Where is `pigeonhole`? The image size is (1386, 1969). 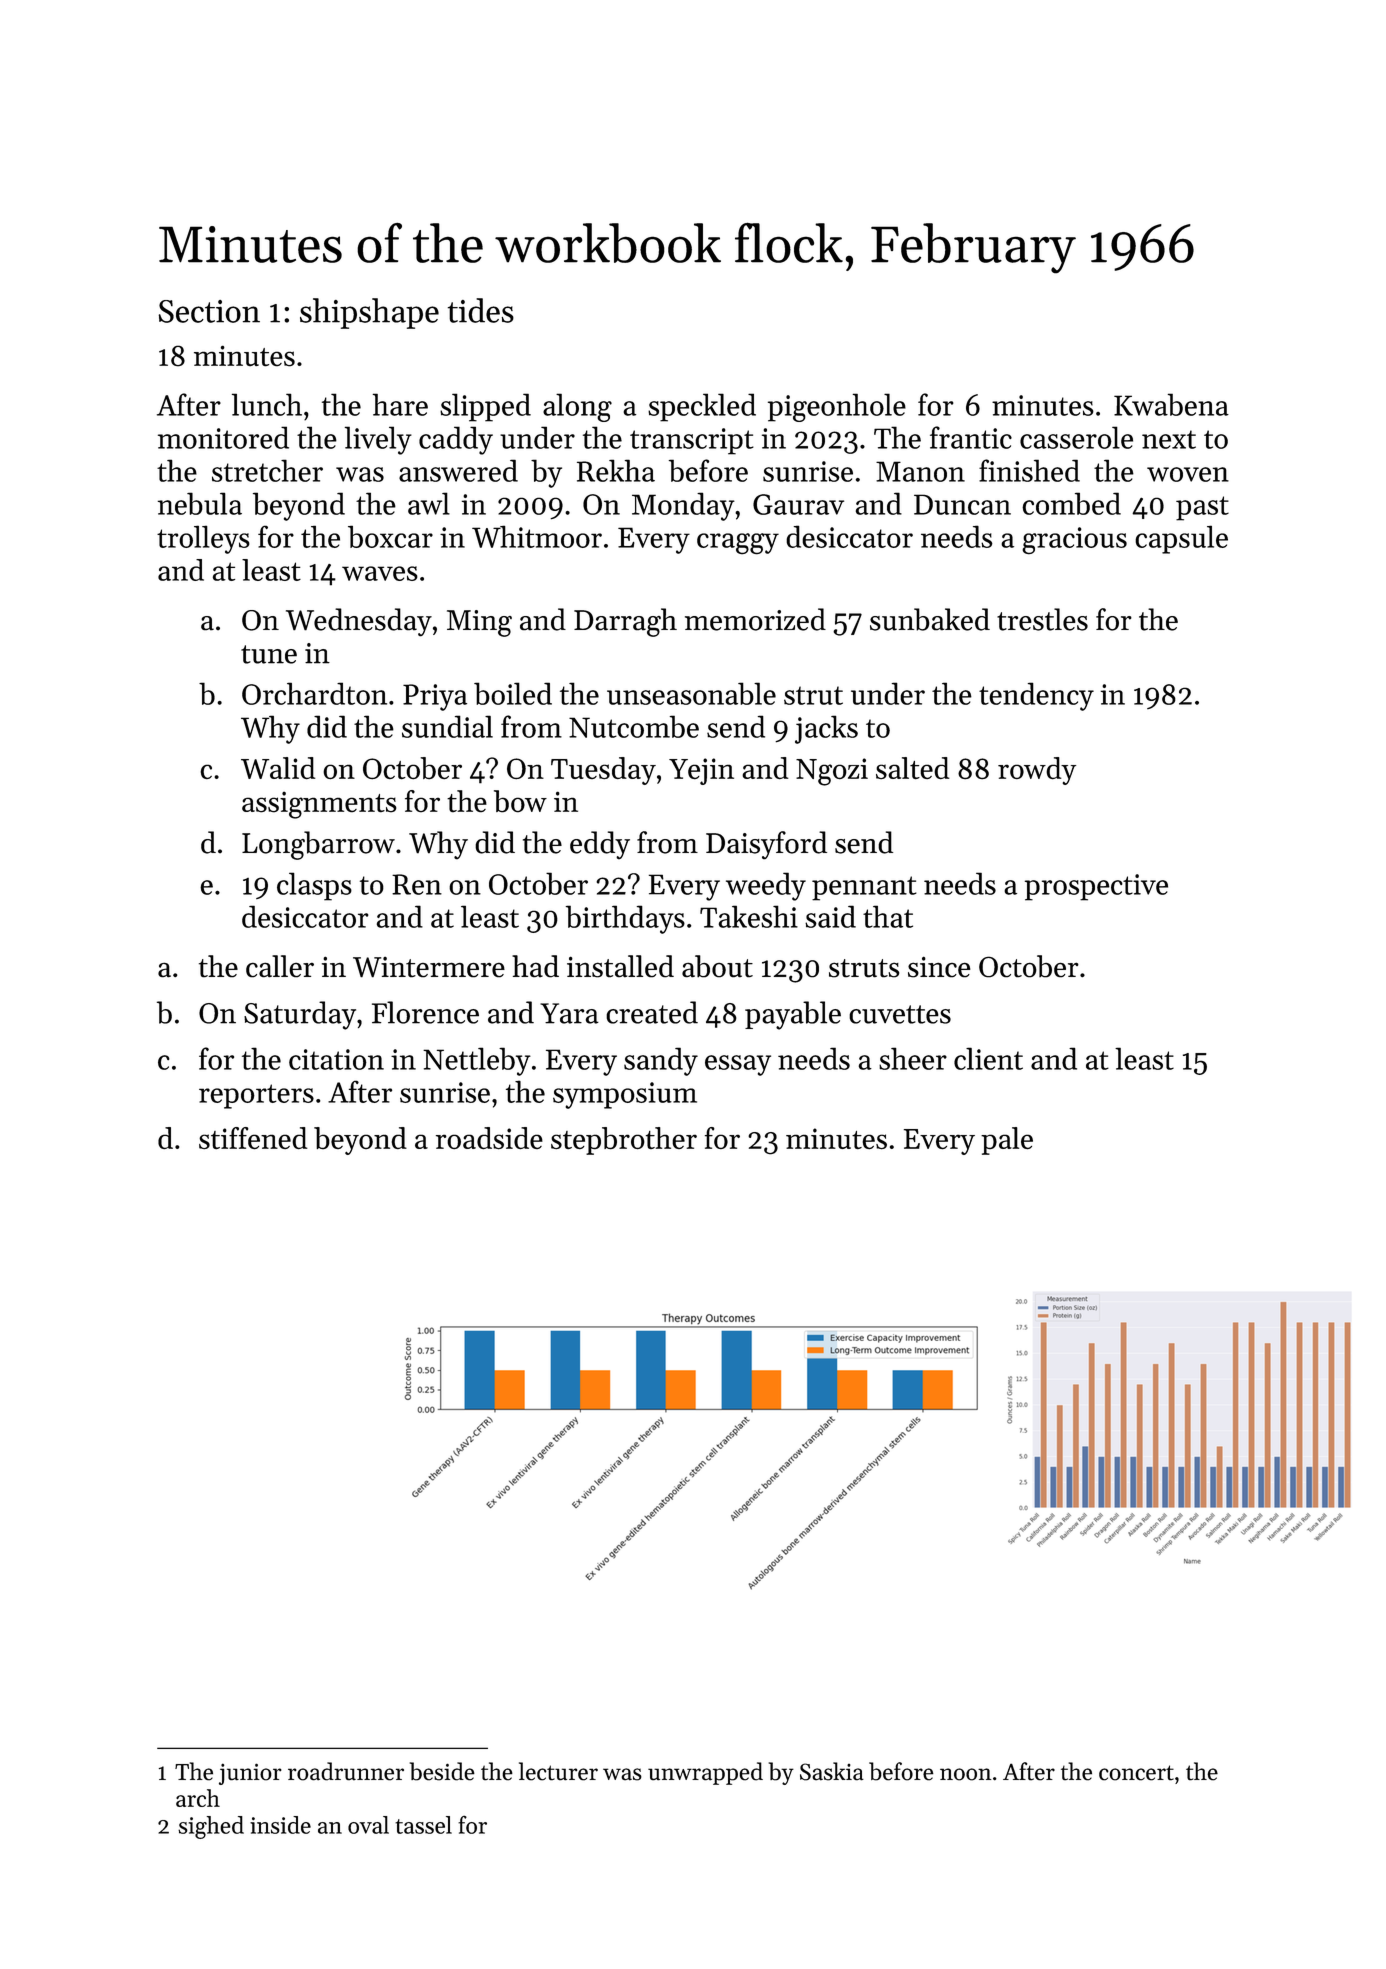
pigeonhole is located at coordinates (837, 407).
